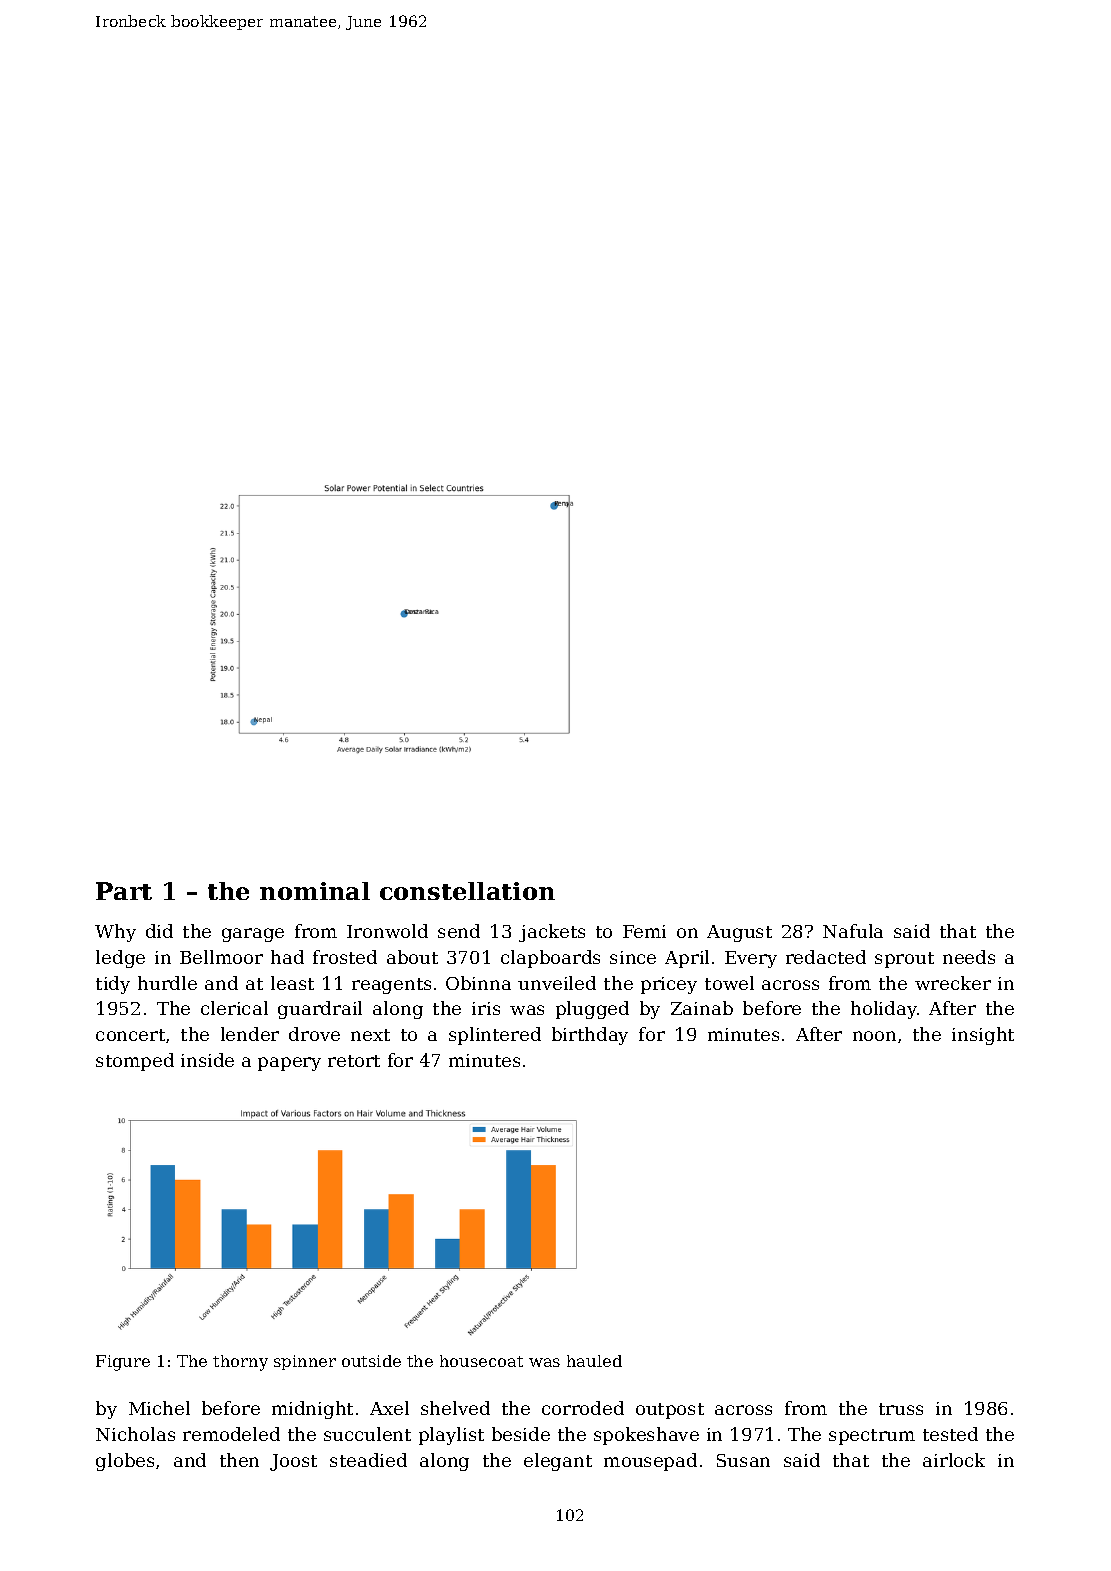 The width and height of the screenshot is (1111, 1571). I want to click on iris, so click(486, 1008).
